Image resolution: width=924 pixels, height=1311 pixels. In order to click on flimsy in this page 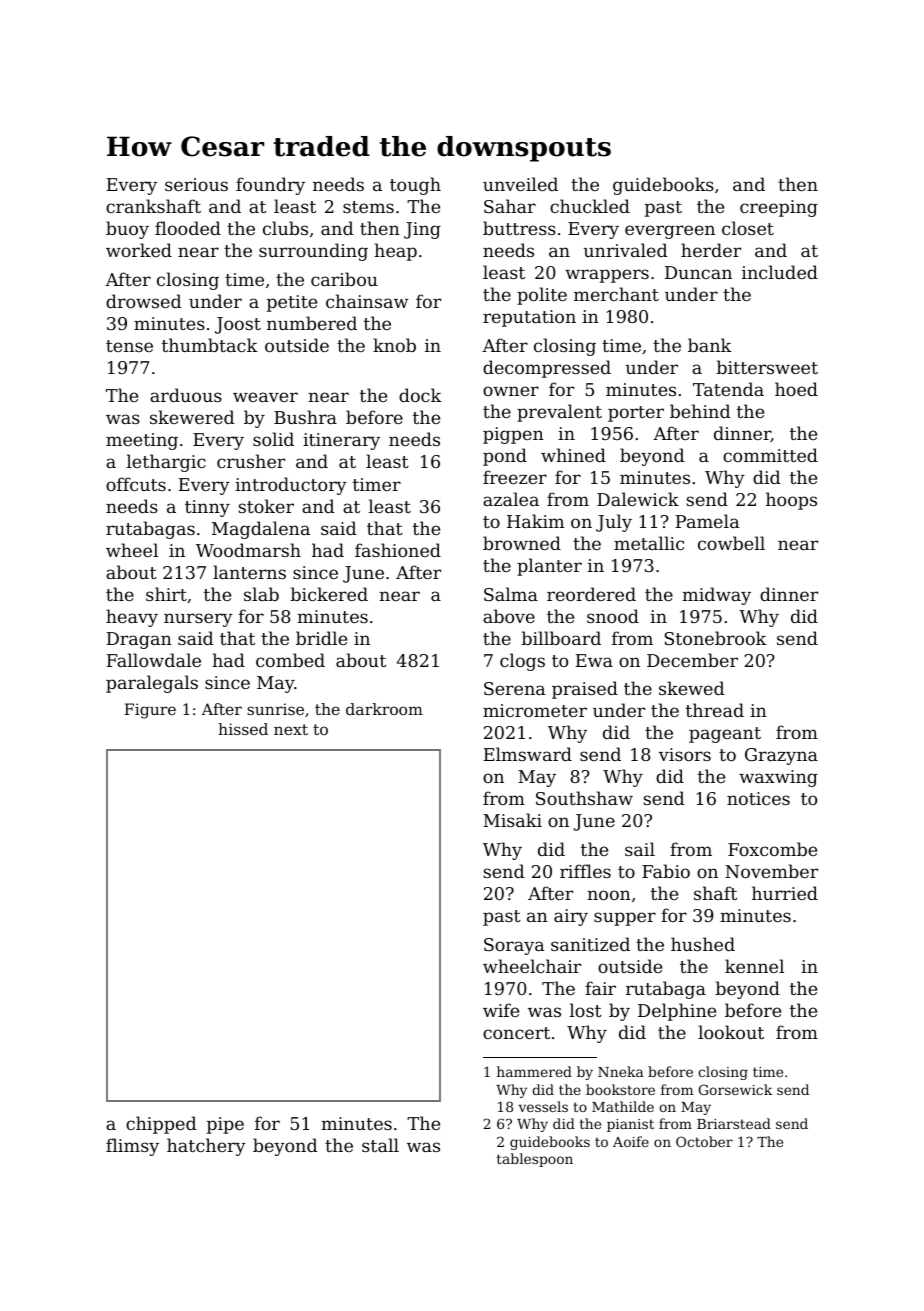, I will do `click(132, 1147)`.
